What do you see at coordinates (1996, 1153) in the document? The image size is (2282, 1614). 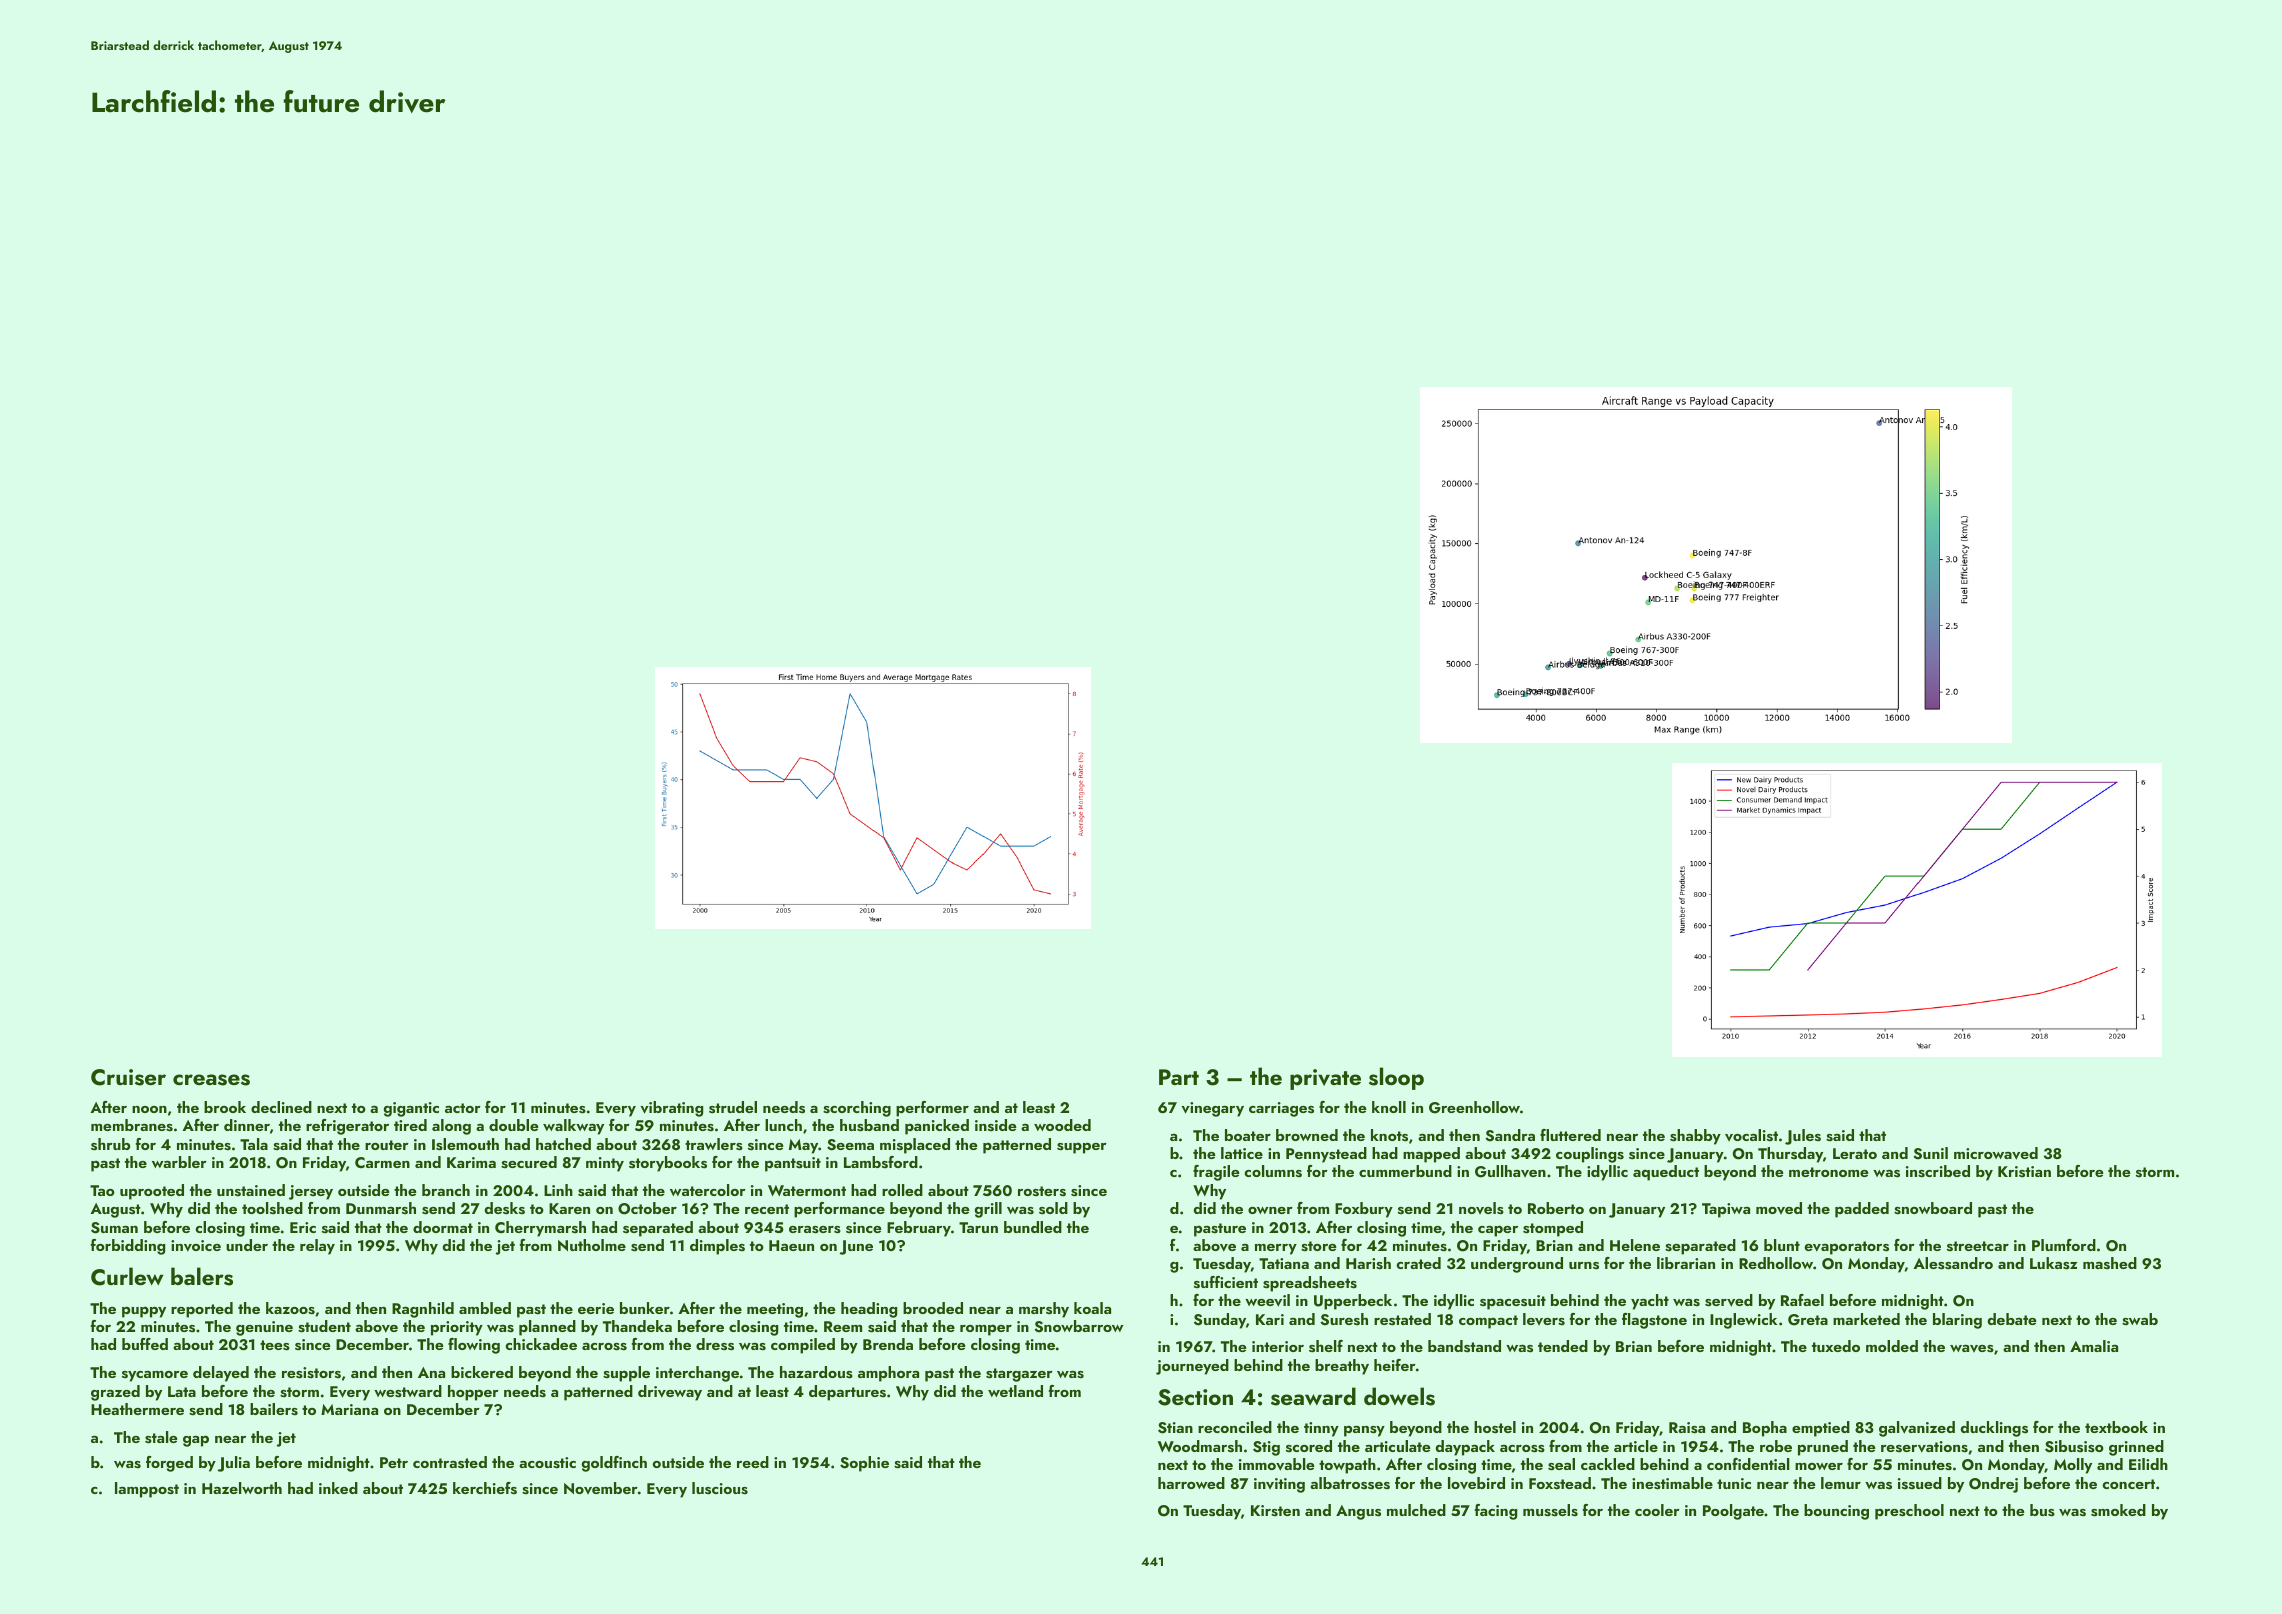 I see `microwaved` at bounding box center [1996, 1153].
